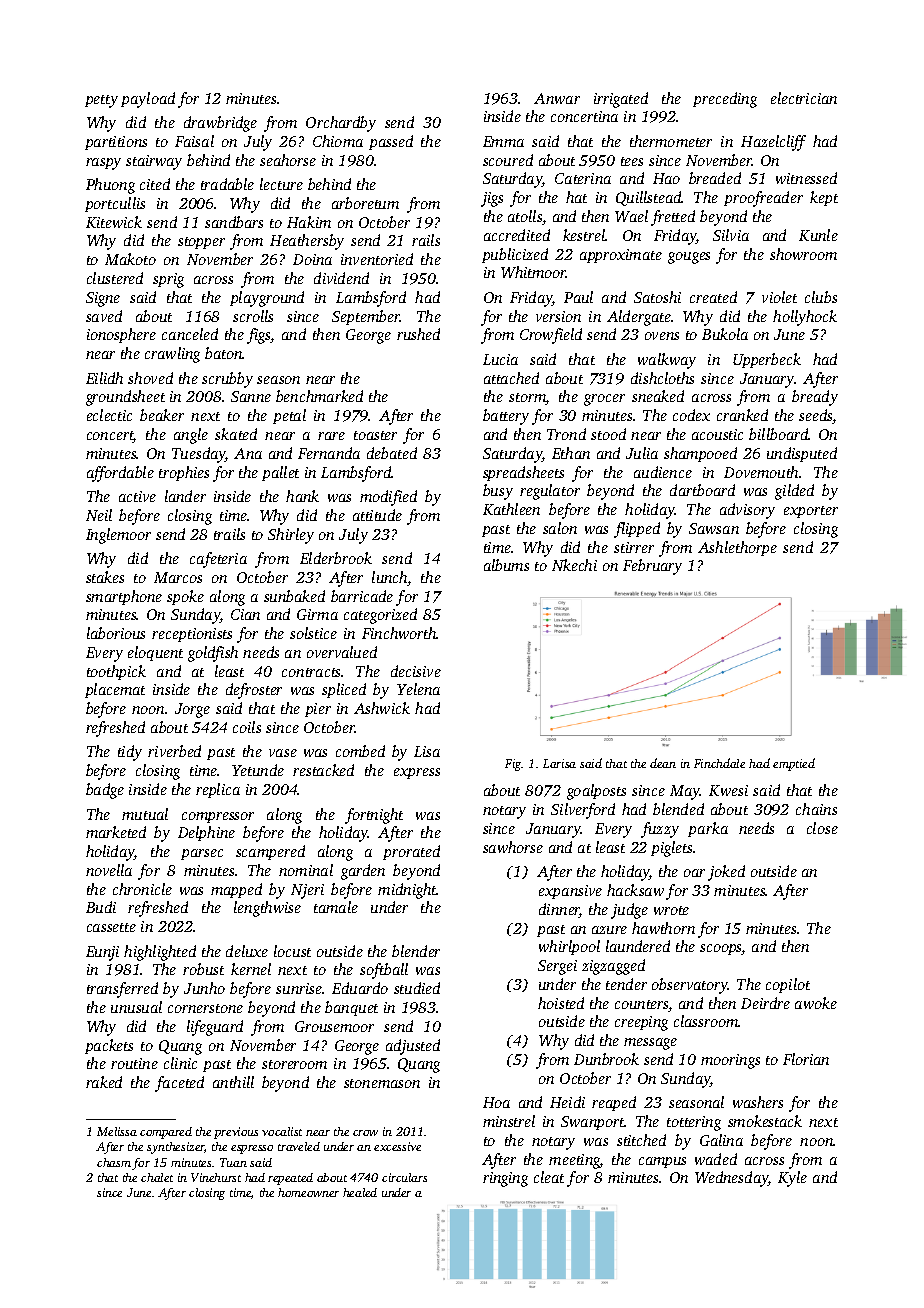  I want to click on homeowner, so click(308, 1192).
